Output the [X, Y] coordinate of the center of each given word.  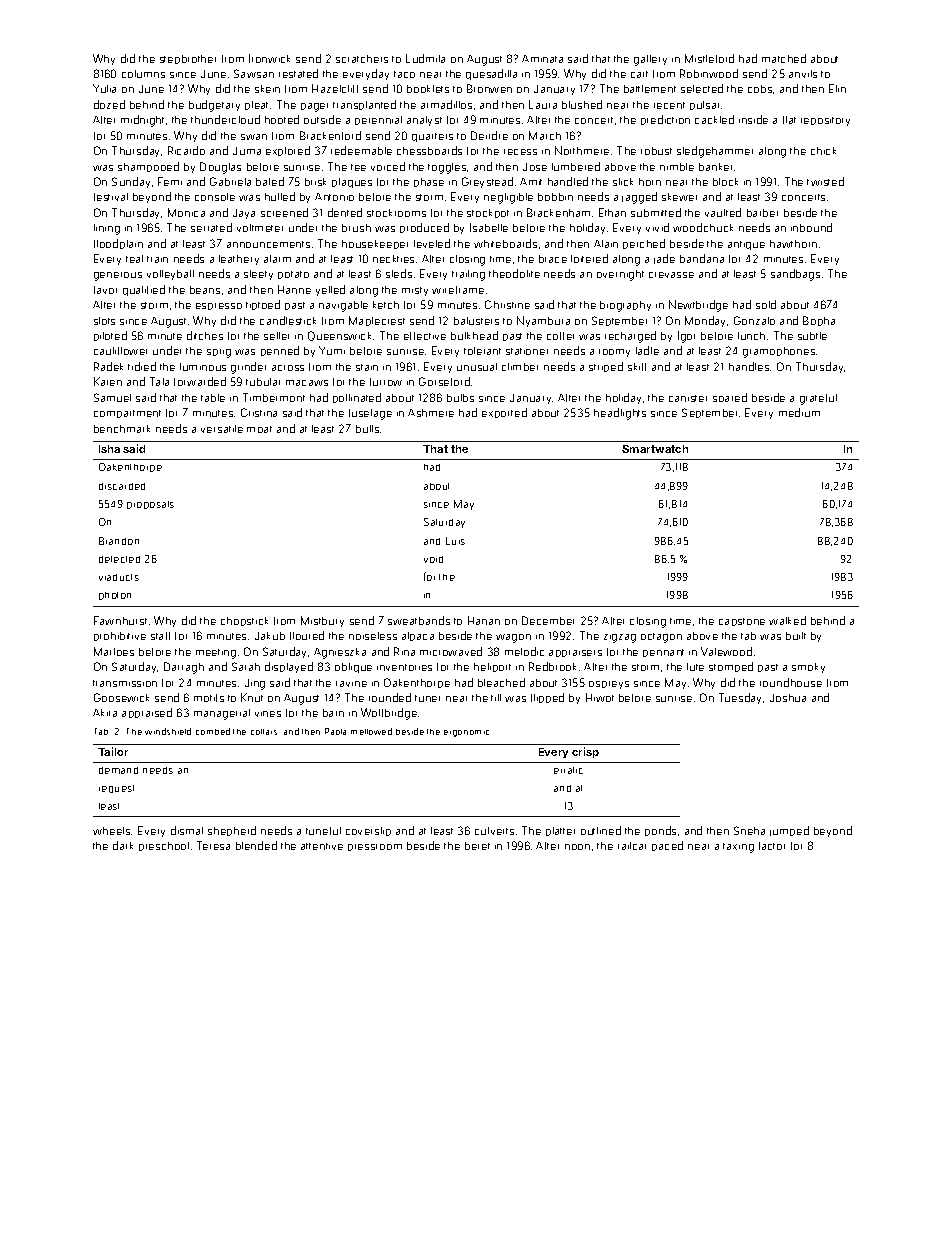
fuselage [370, 414]
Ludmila [425, 58]
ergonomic [466, 733]
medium [799, 412]
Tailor [113, 751]
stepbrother [188, 59]
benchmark [122, 429]
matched [784, 58]
